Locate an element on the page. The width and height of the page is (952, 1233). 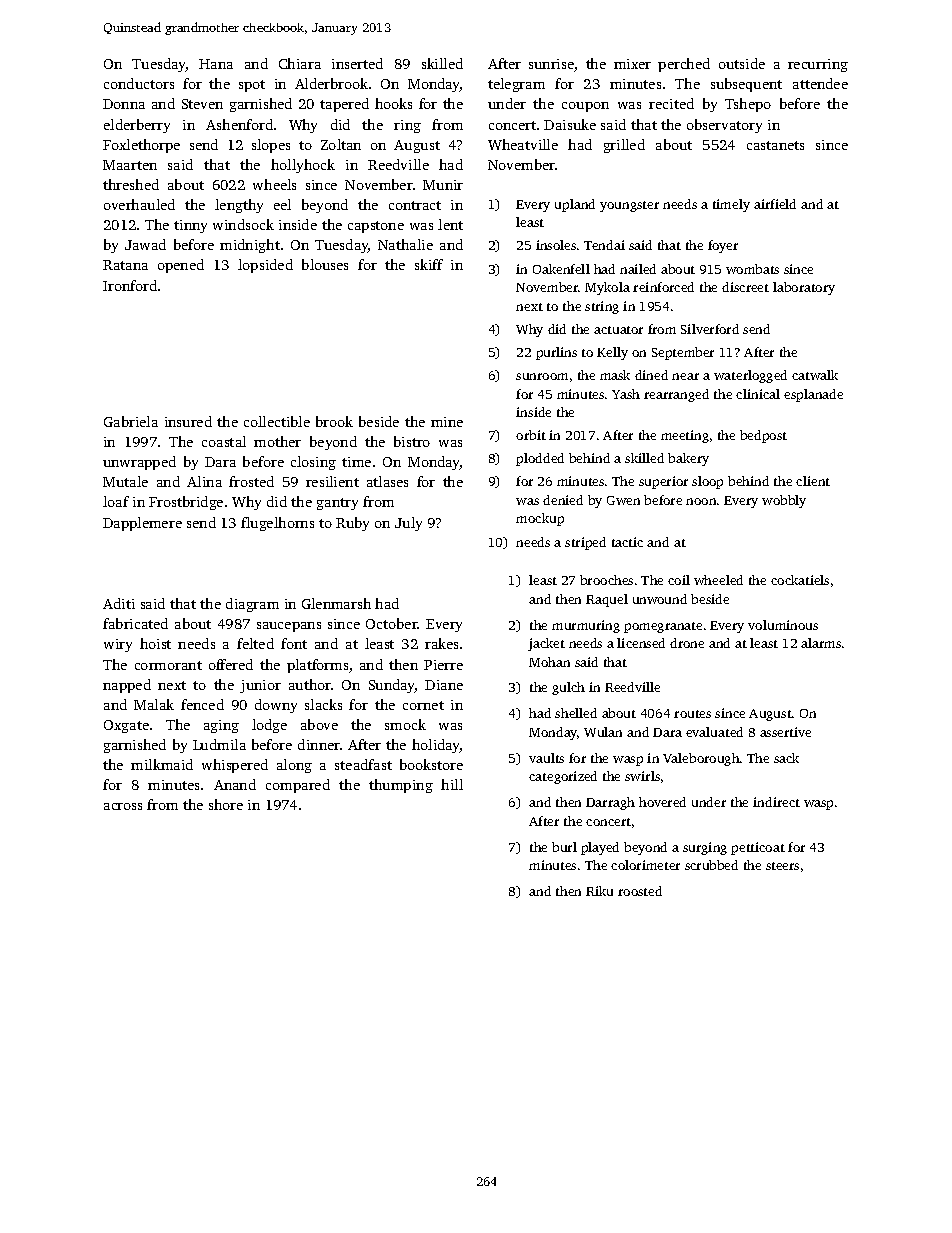
Glenmarsh is located at coordinates (336, 603).
